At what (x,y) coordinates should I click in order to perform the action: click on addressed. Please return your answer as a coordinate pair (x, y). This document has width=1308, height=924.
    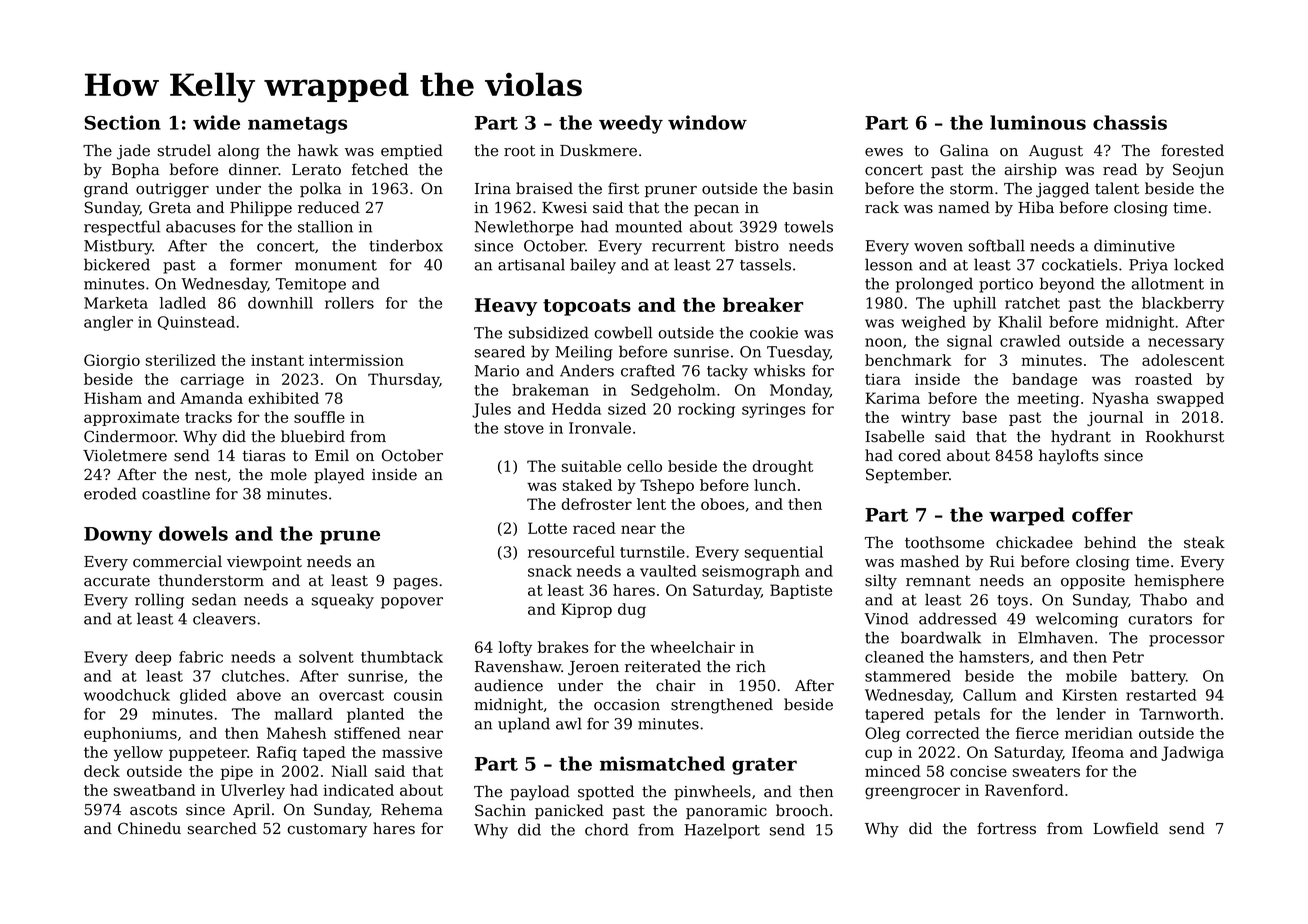
    Looking at the image, I should click on (958, 618).
